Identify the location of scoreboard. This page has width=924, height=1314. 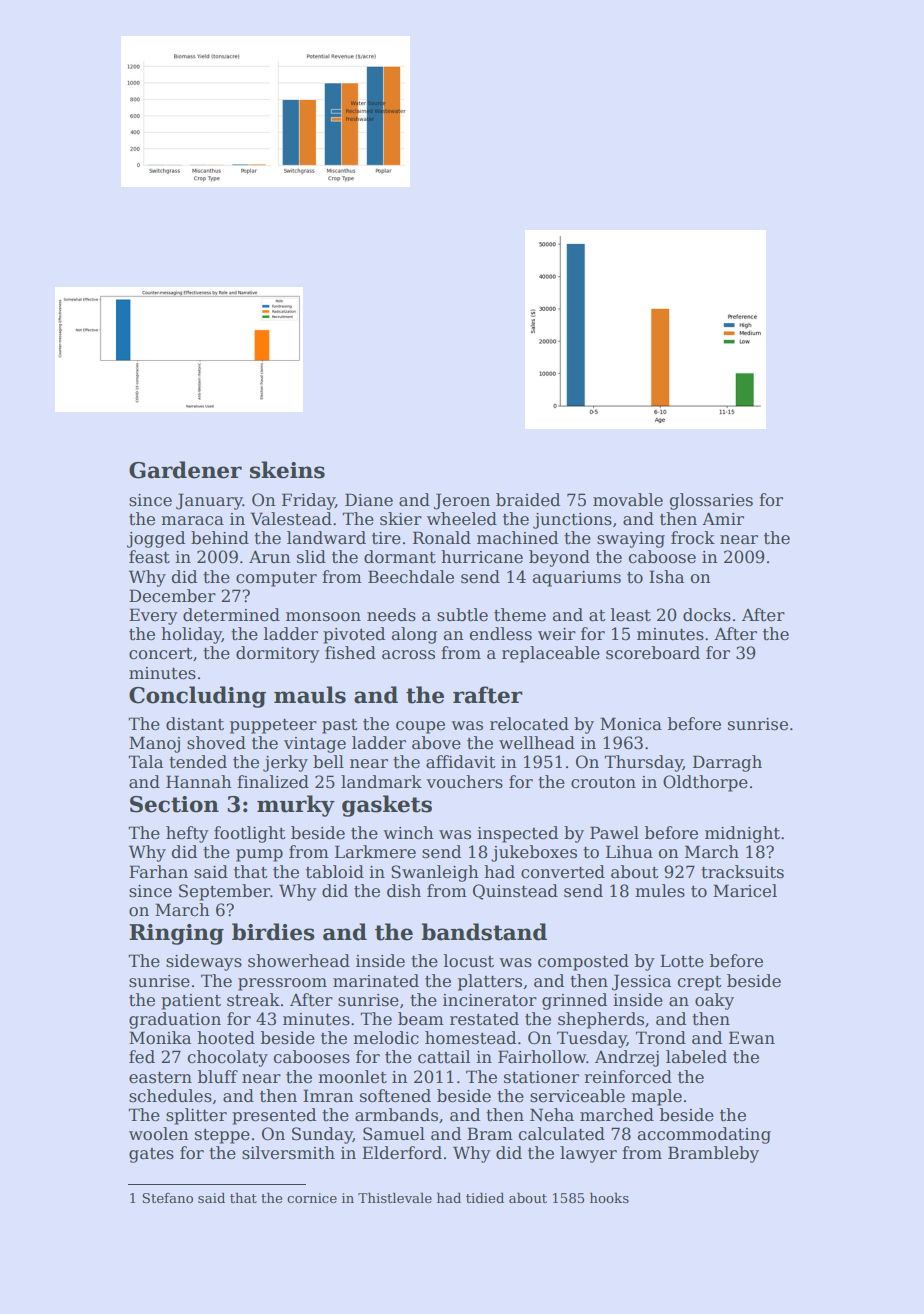
(653, 653).
